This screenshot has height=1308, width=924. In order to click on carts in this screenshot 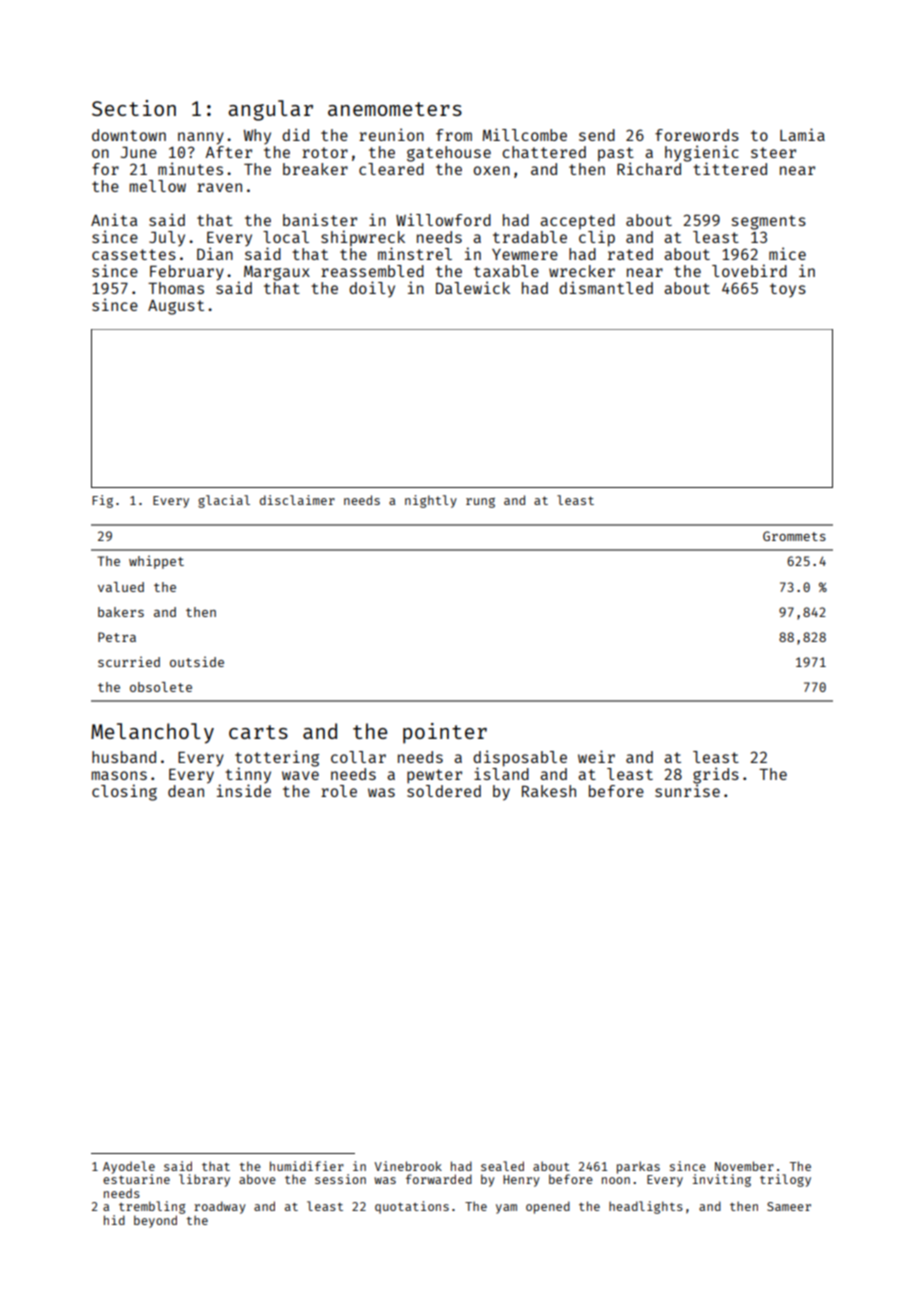, I will do `click(258, 732)`.
